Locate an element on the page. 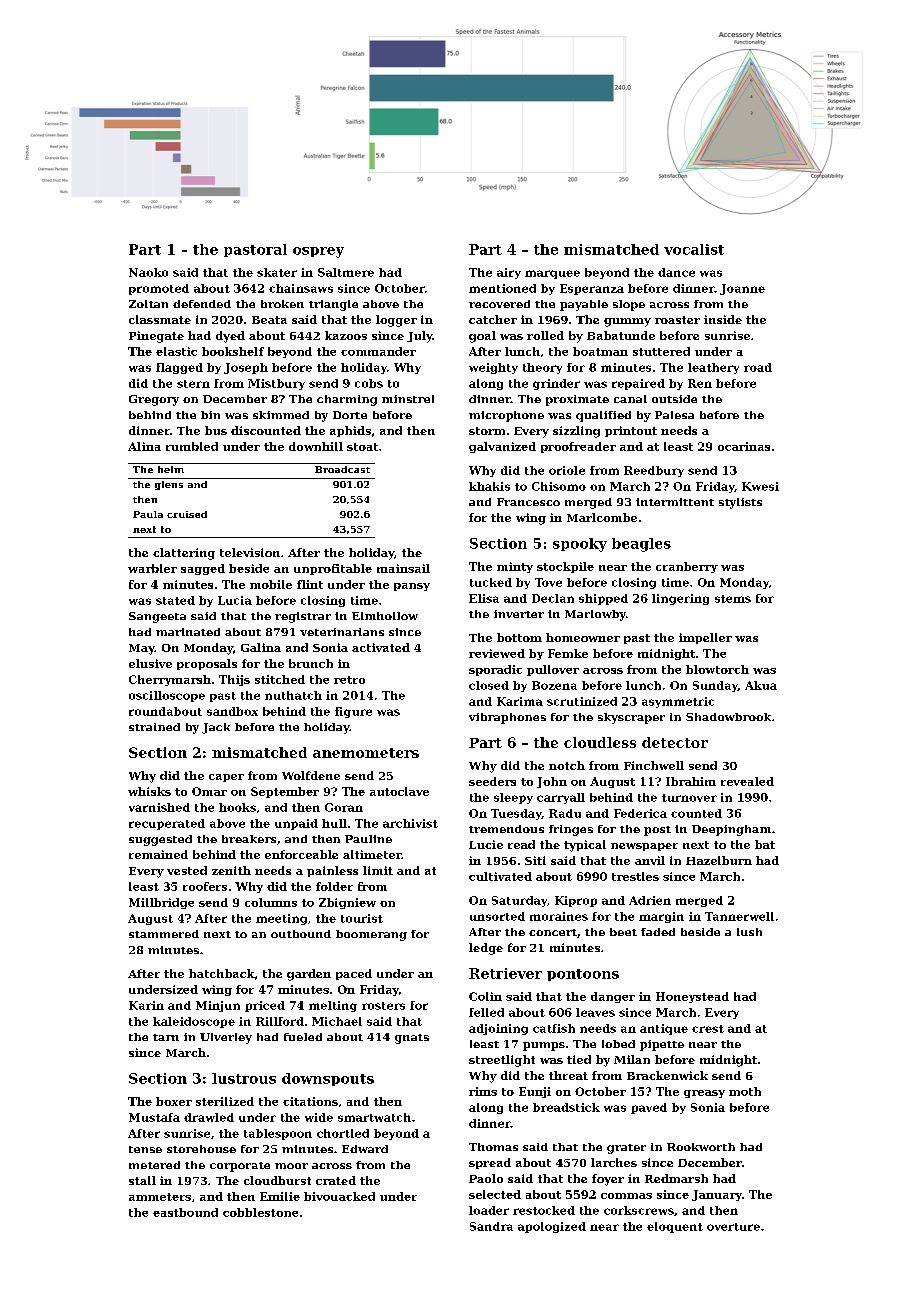 The width and height of the page is (908, 1316). osprey is located at coordinates (318, 252).
